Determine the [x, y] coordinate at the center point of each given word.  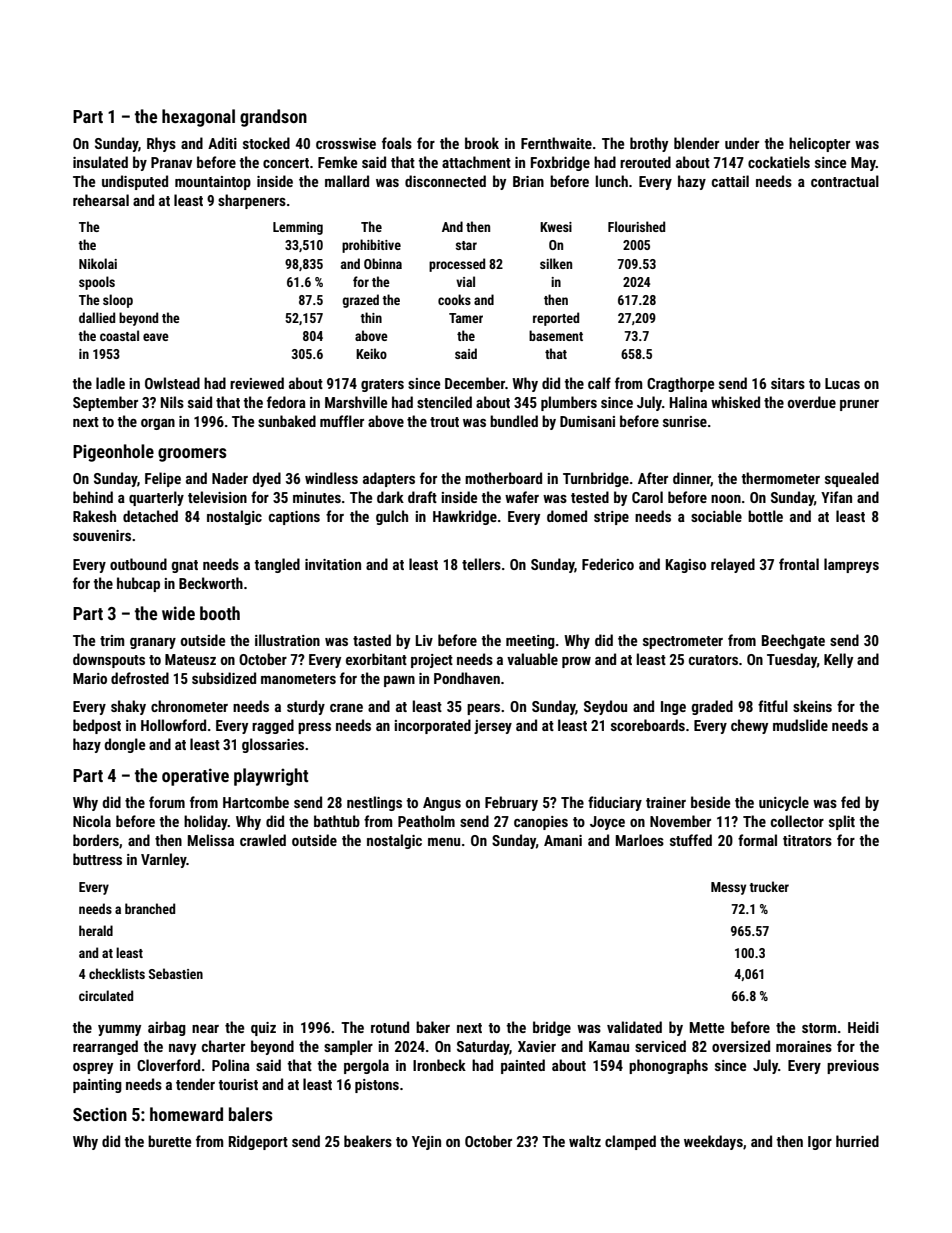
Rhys [161, 144]
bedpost [97, 726]
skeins [812, 706]
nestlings [374, 803]
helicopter [819, 144]
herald [96, 930]
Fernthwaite [556, 143]
